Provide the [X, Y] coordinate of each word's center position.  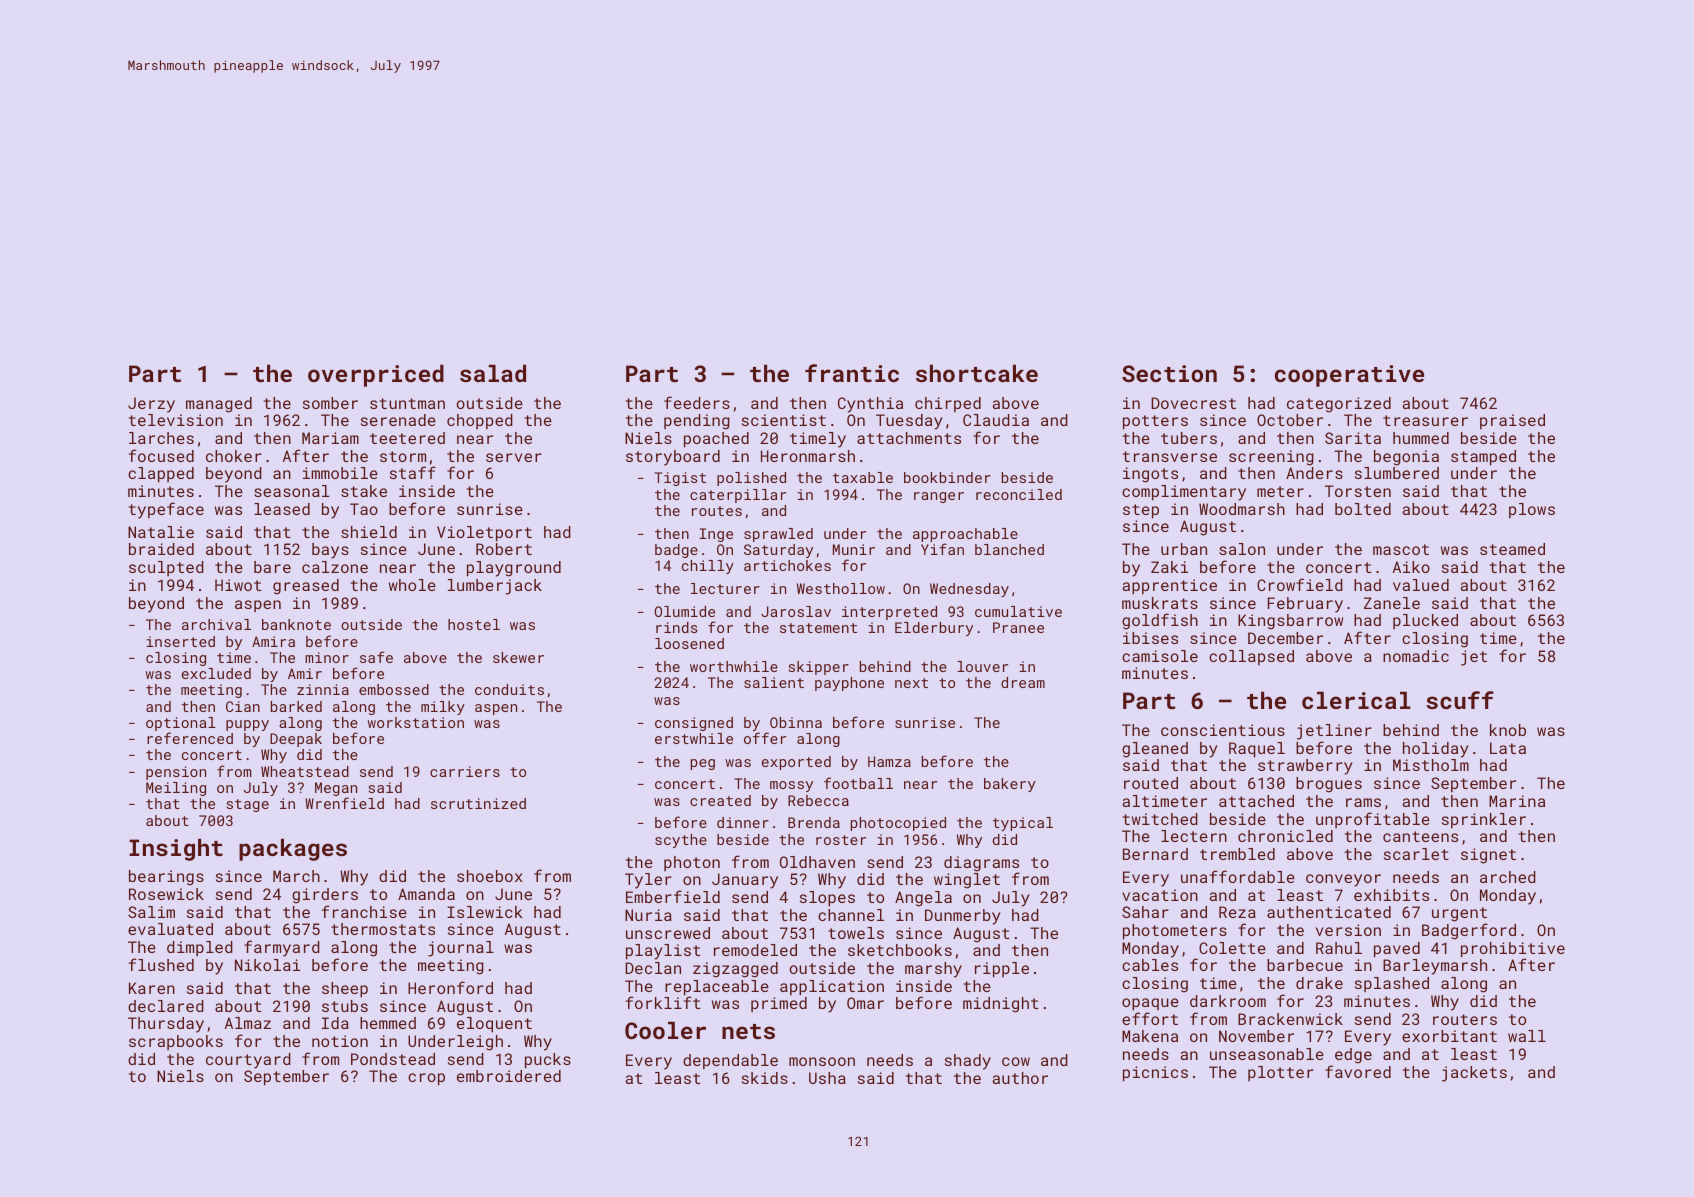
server [514, 457]
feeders [697, 402]
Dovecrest [1193, 403]
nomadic [1416, 656]
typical [1023, 824]
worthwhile [734, 666]
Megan [336, 789]
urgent [1459, 914]
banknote [296, 624]
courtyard [248, 1061]
